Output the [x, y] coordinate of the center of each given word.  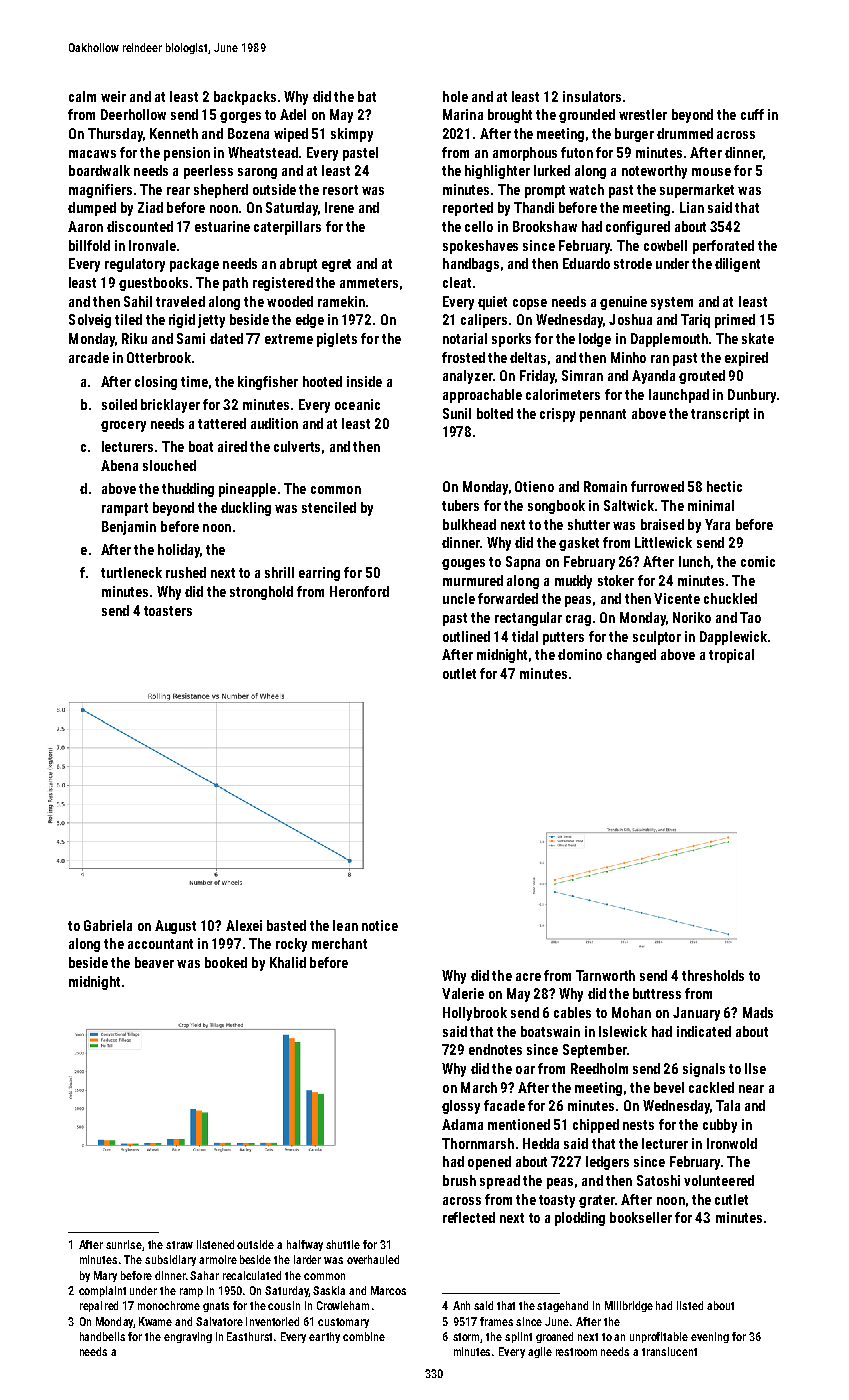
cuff [752, 114]
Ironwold [732, 1143]
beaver [154, 962]
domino [580, 654]
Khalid [288, 962]
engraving [188, 1337]
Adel [293, 114]
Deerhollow [133, 114]
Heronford [359, 591]
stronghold [261, 593]
